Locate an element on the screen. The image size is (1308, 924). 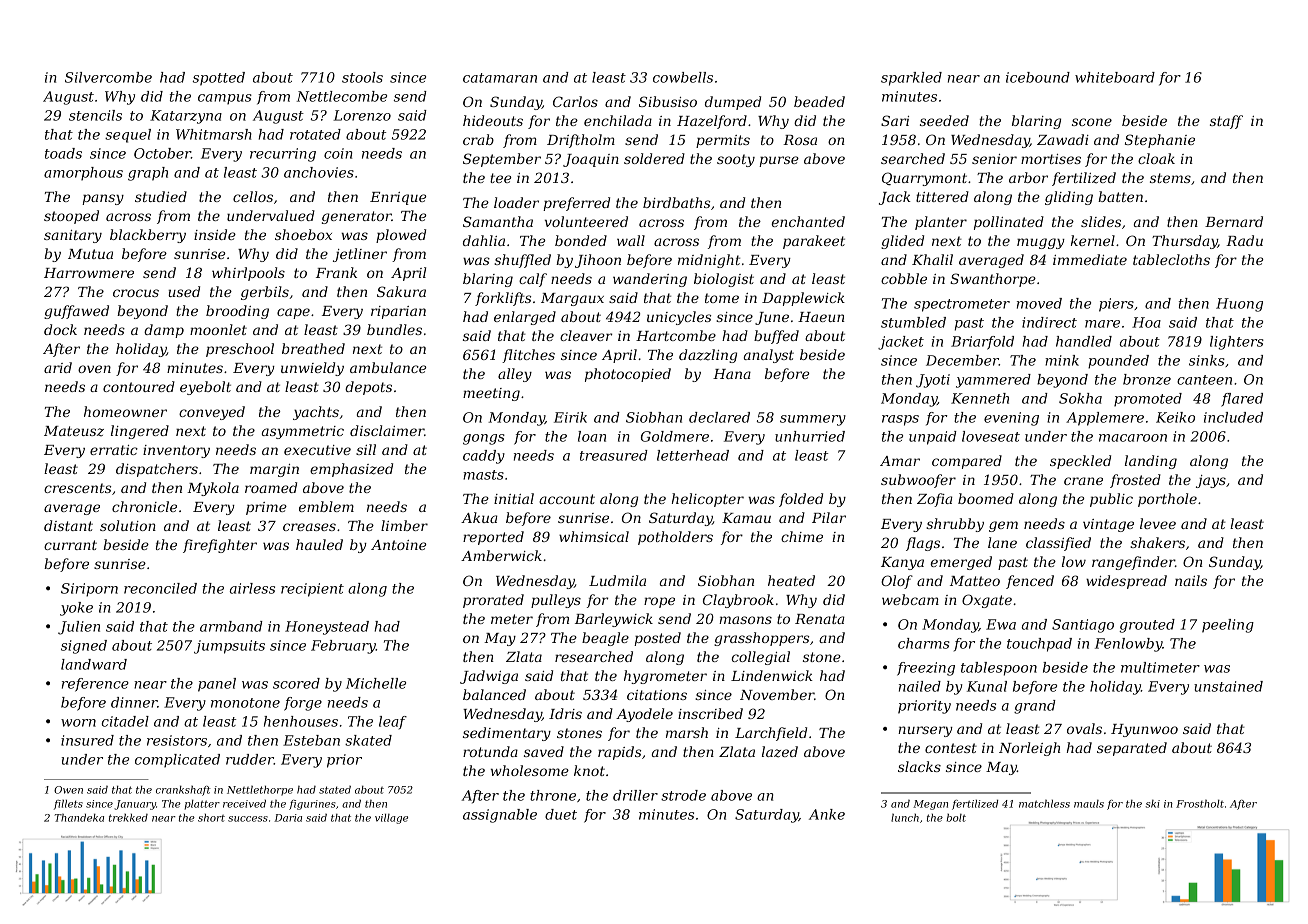
staff is located at coordinates (1226, 122).
